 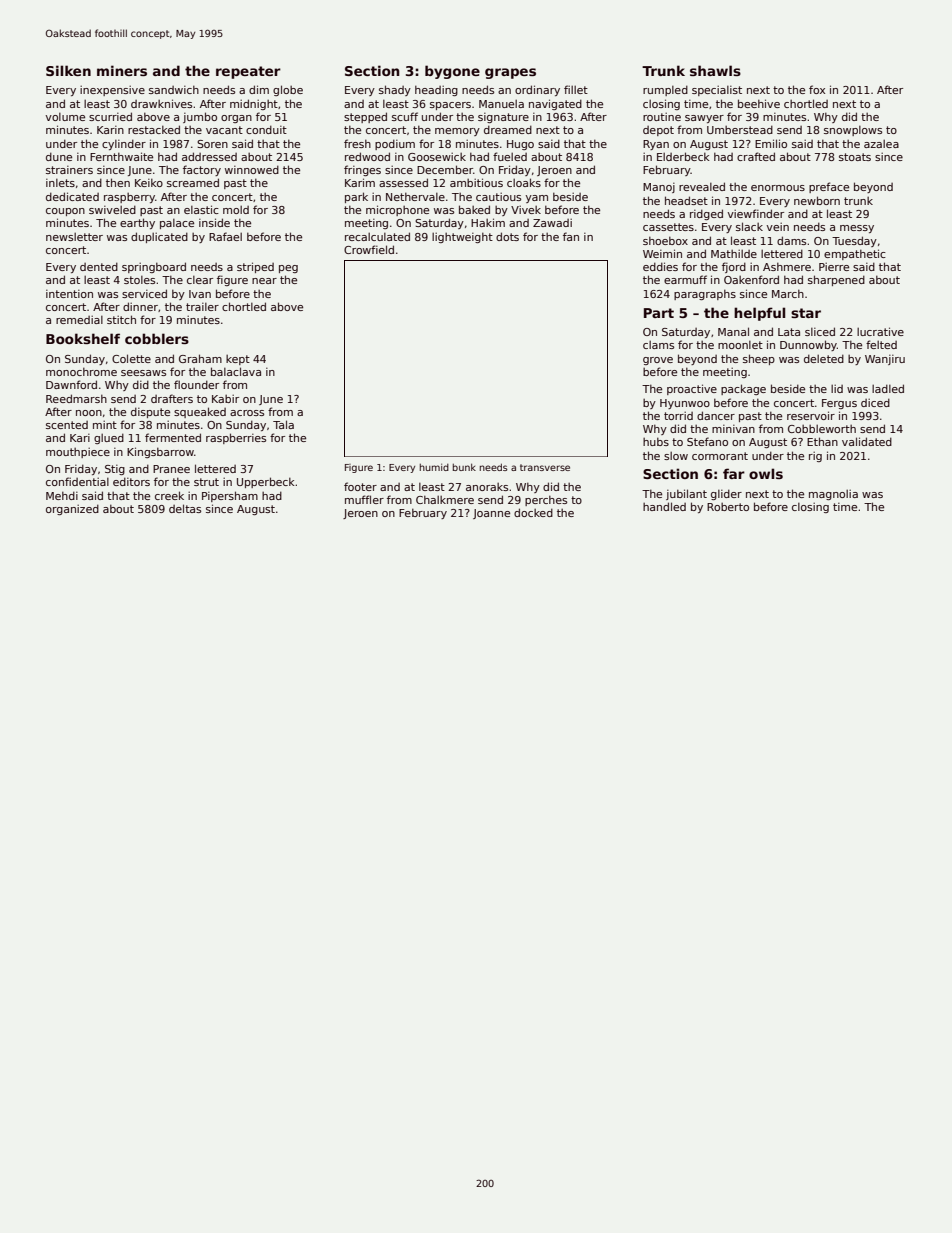 What do you see at coordinates (105, 424) in the image?
I see `mint` at bounding box center [105, 424].
